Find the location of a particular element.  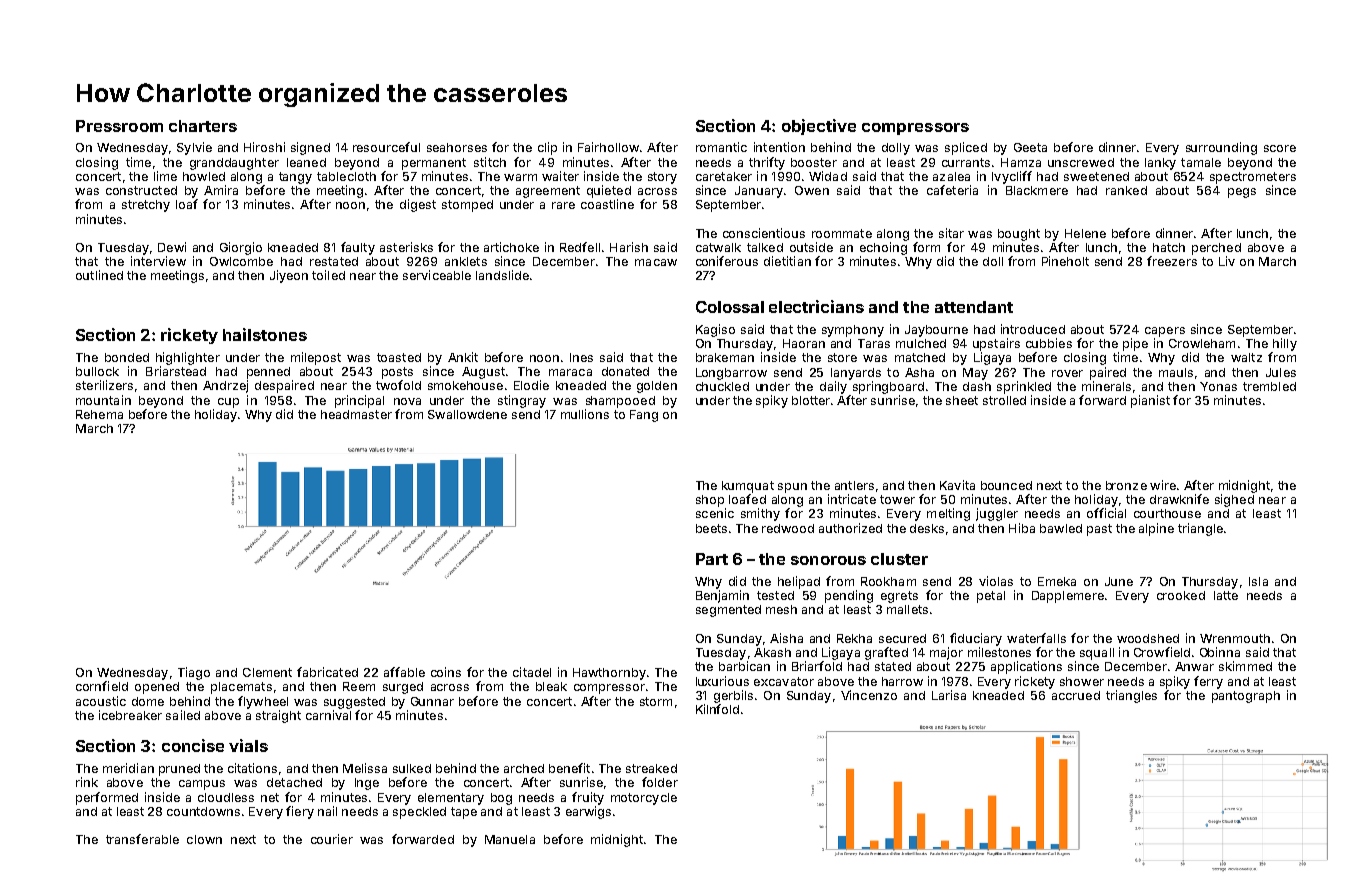

Widad is located at coordinates (828, 176).
